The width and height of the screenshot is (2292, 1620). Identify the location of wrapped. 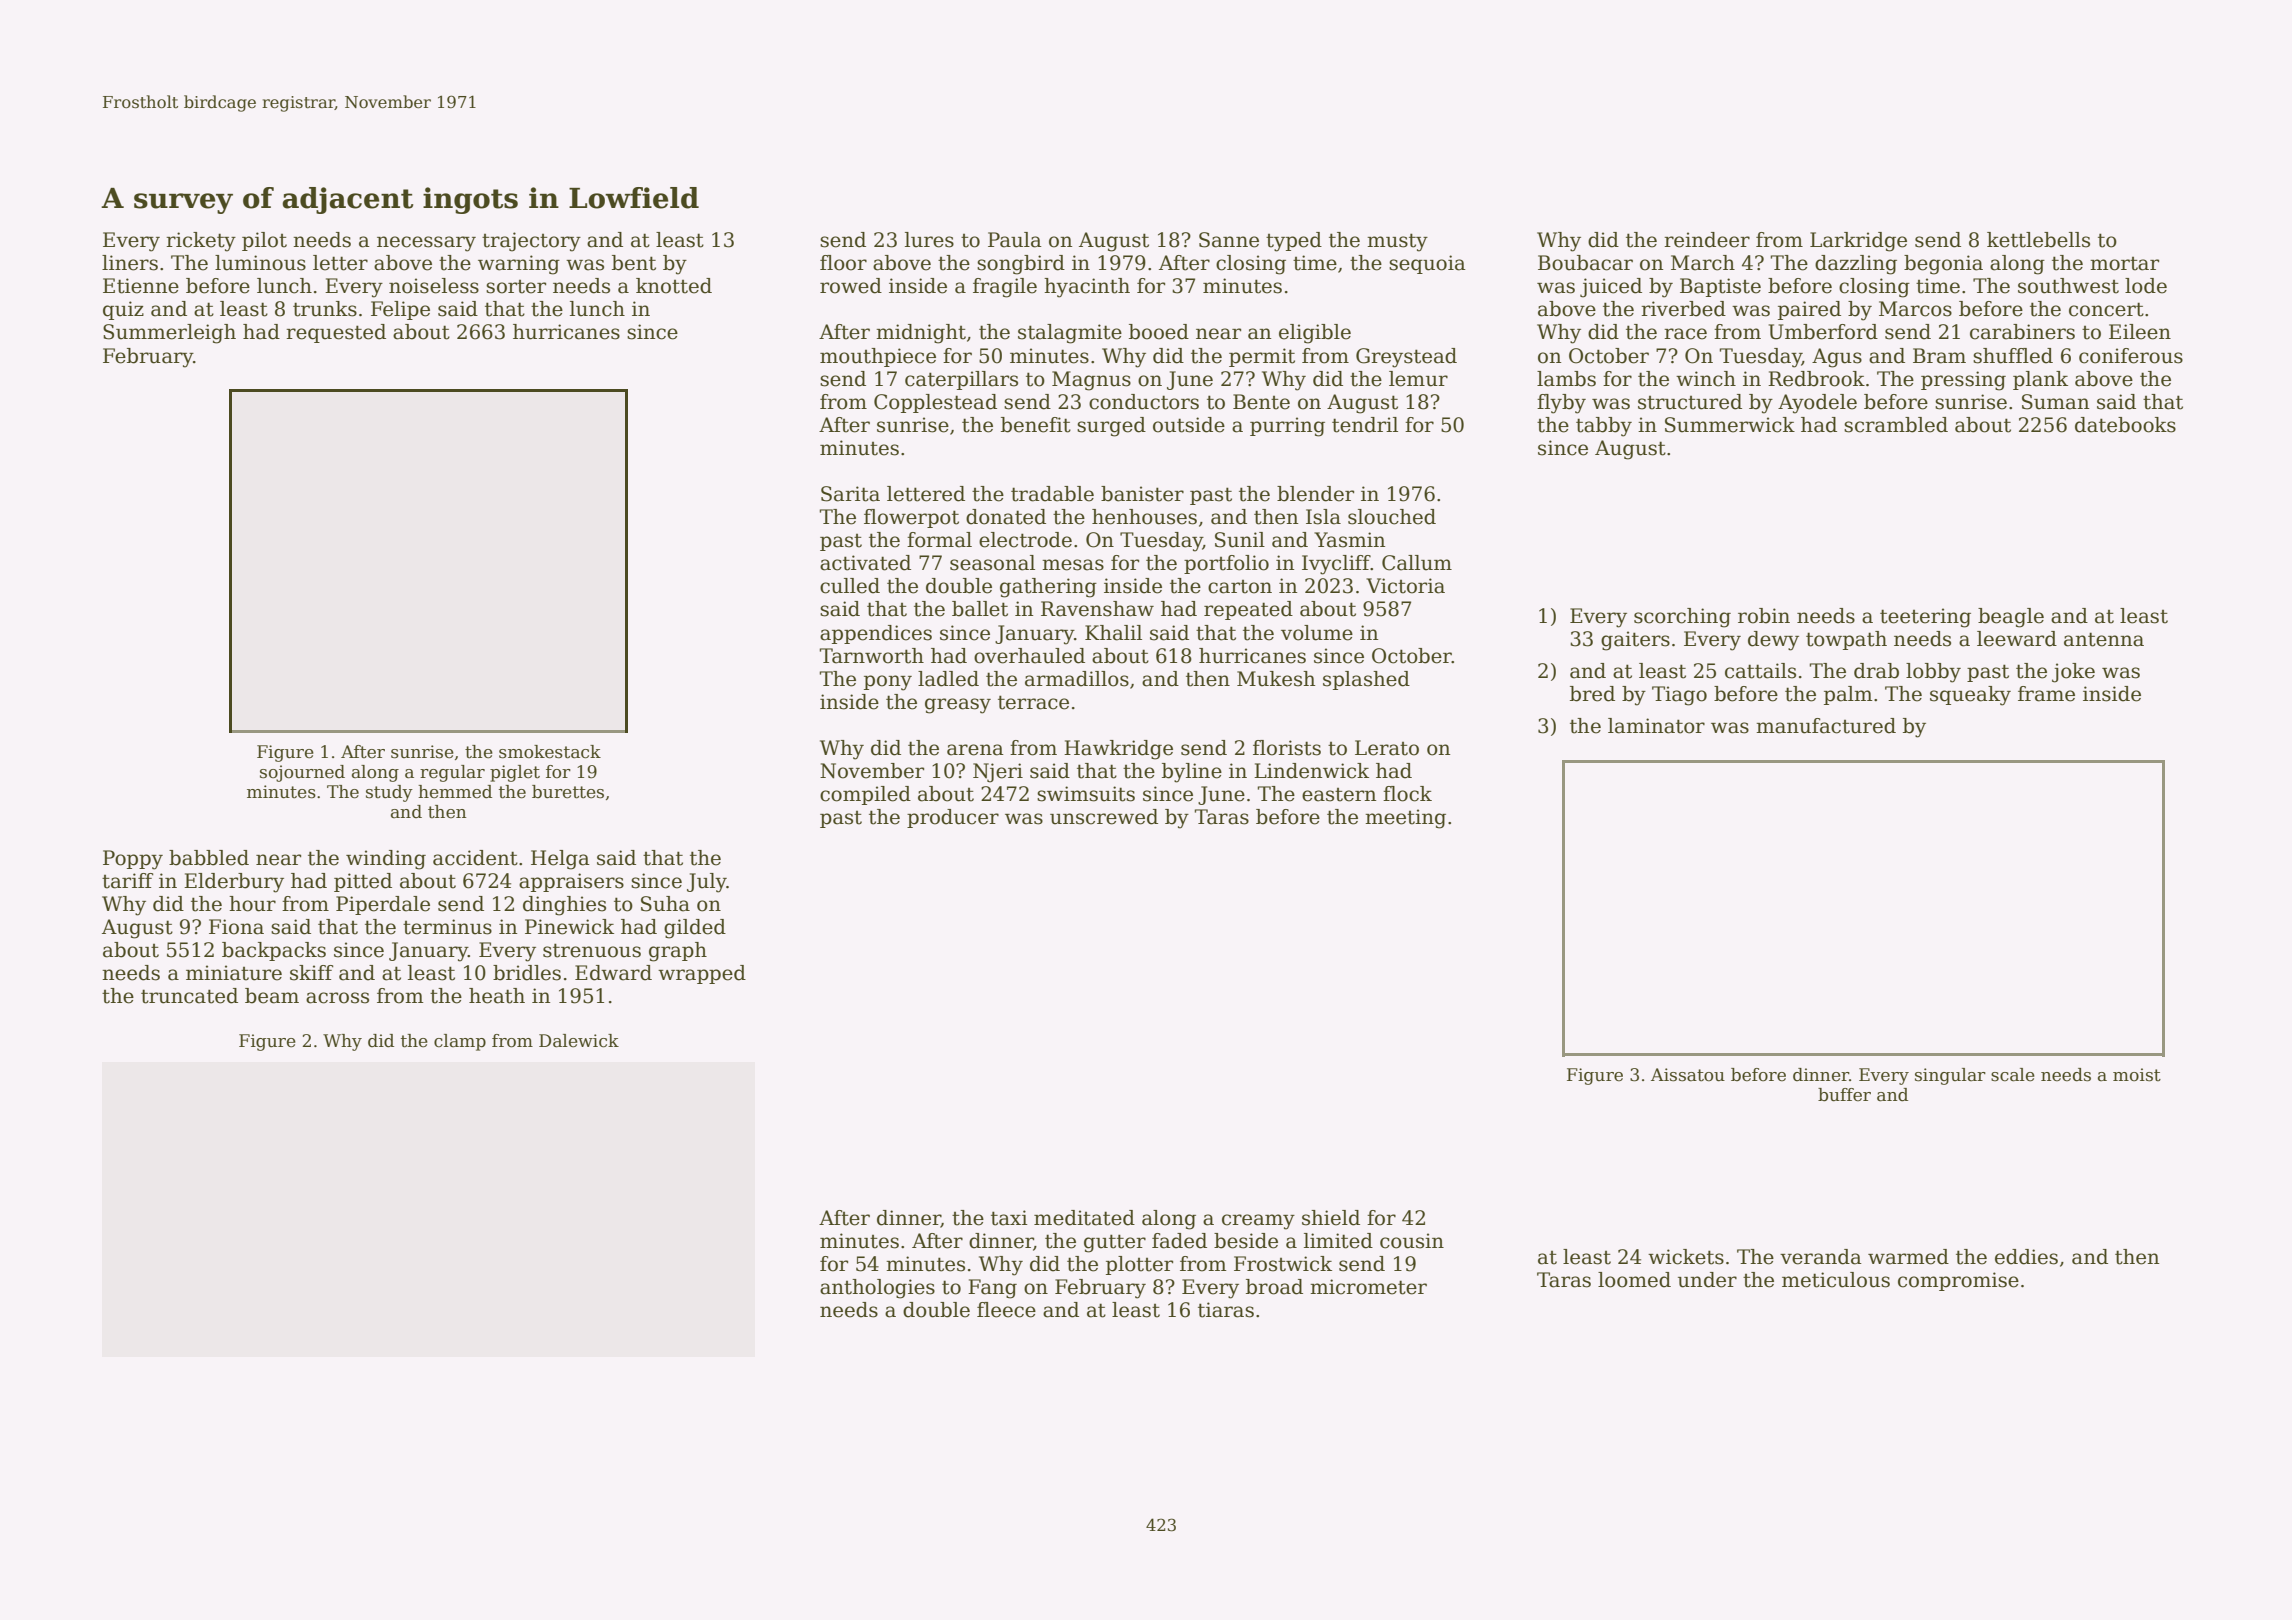
(702, 974).
